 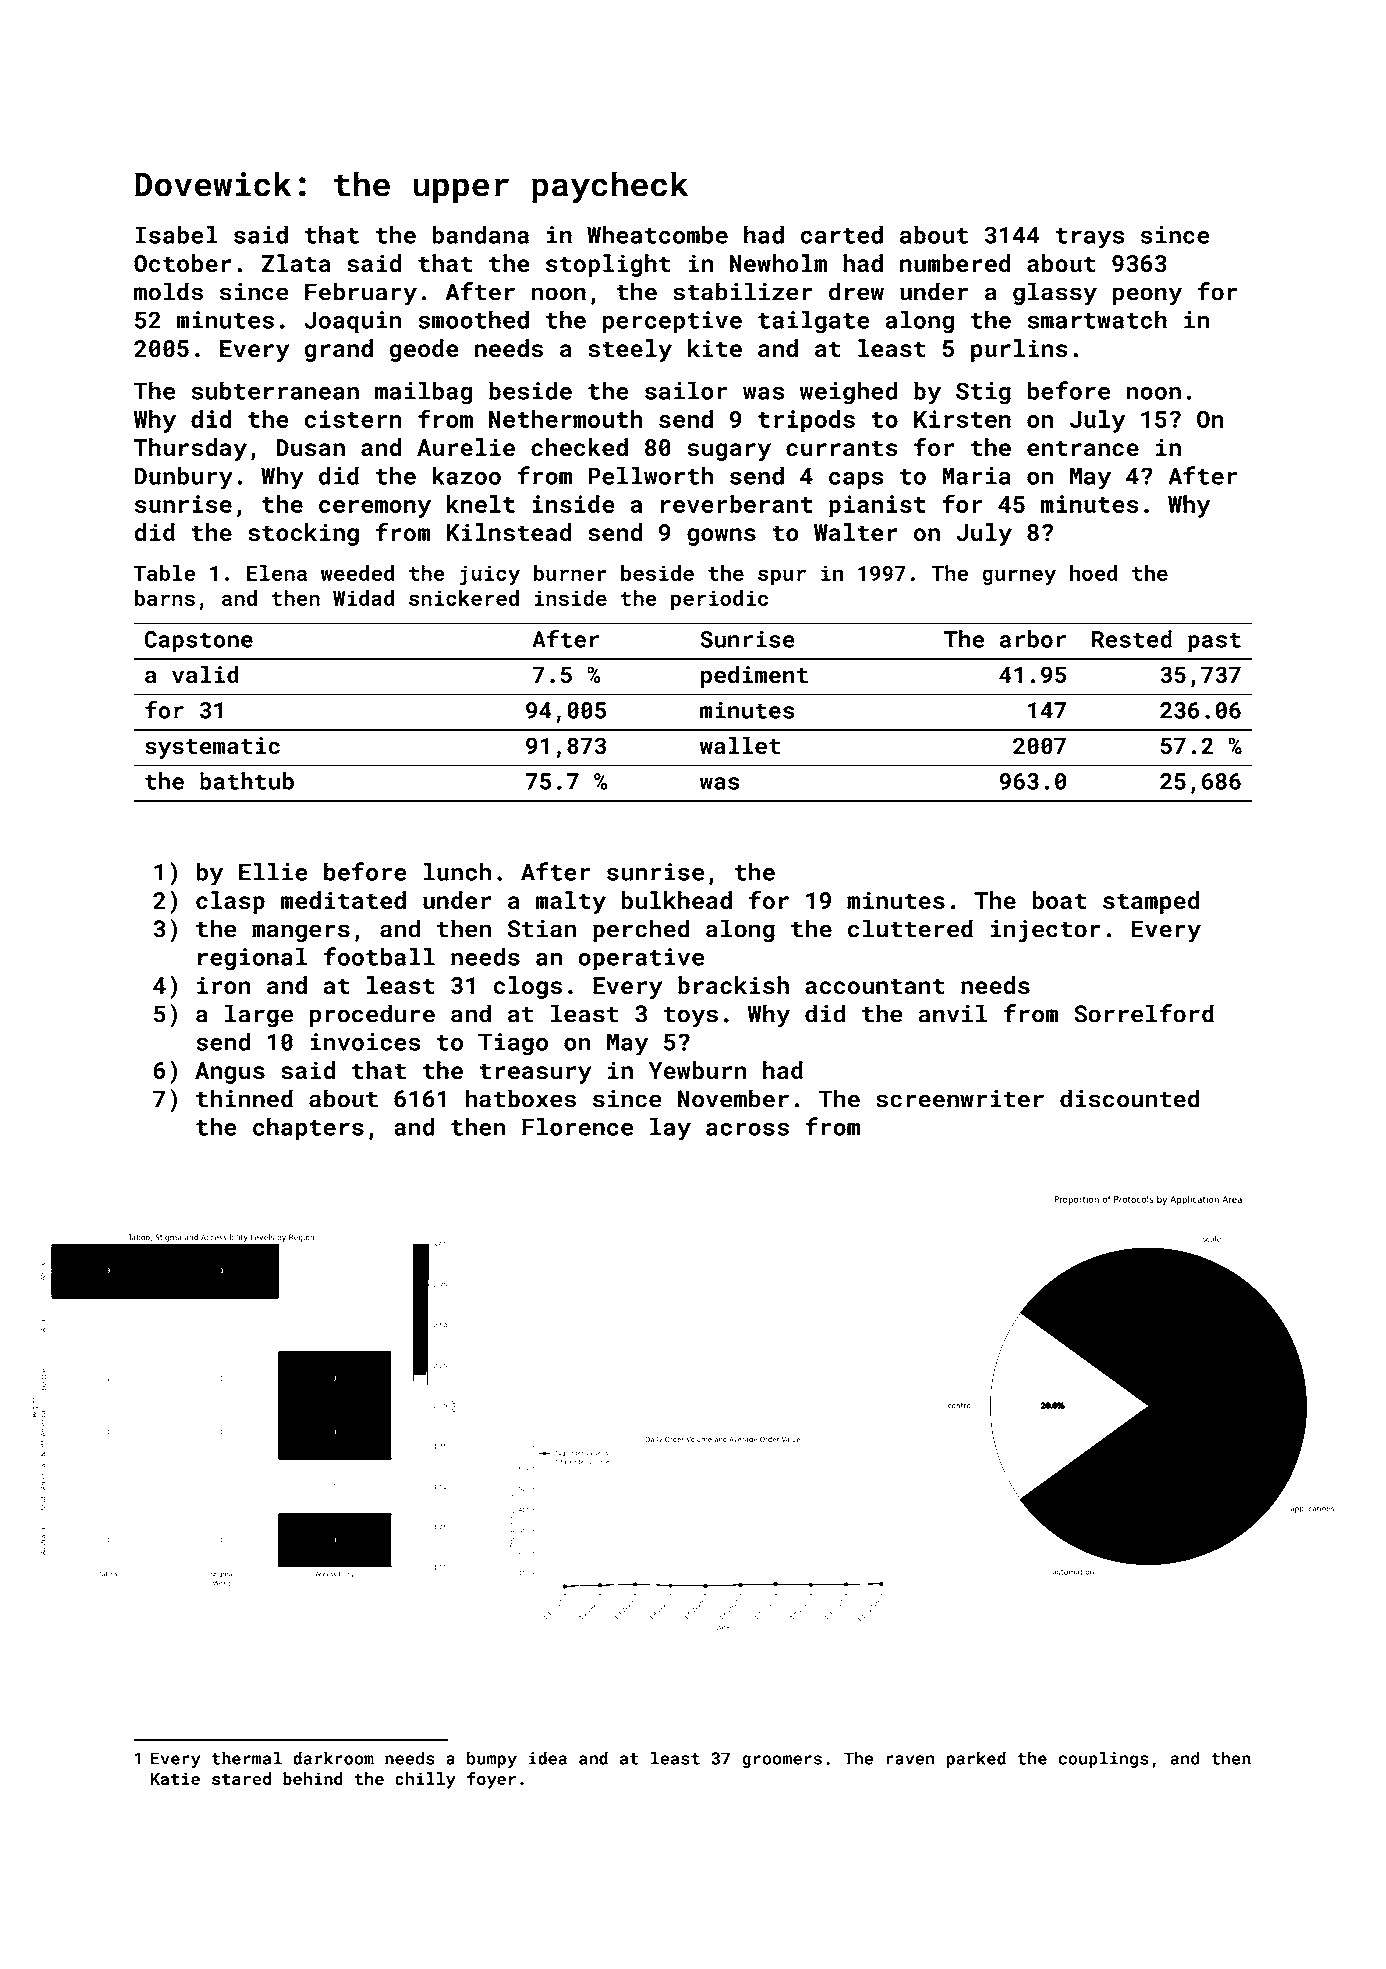 What do you see at coordinates (754, 676) in the screenshot?
I see `pediment` at bounding box center [754, 676].
